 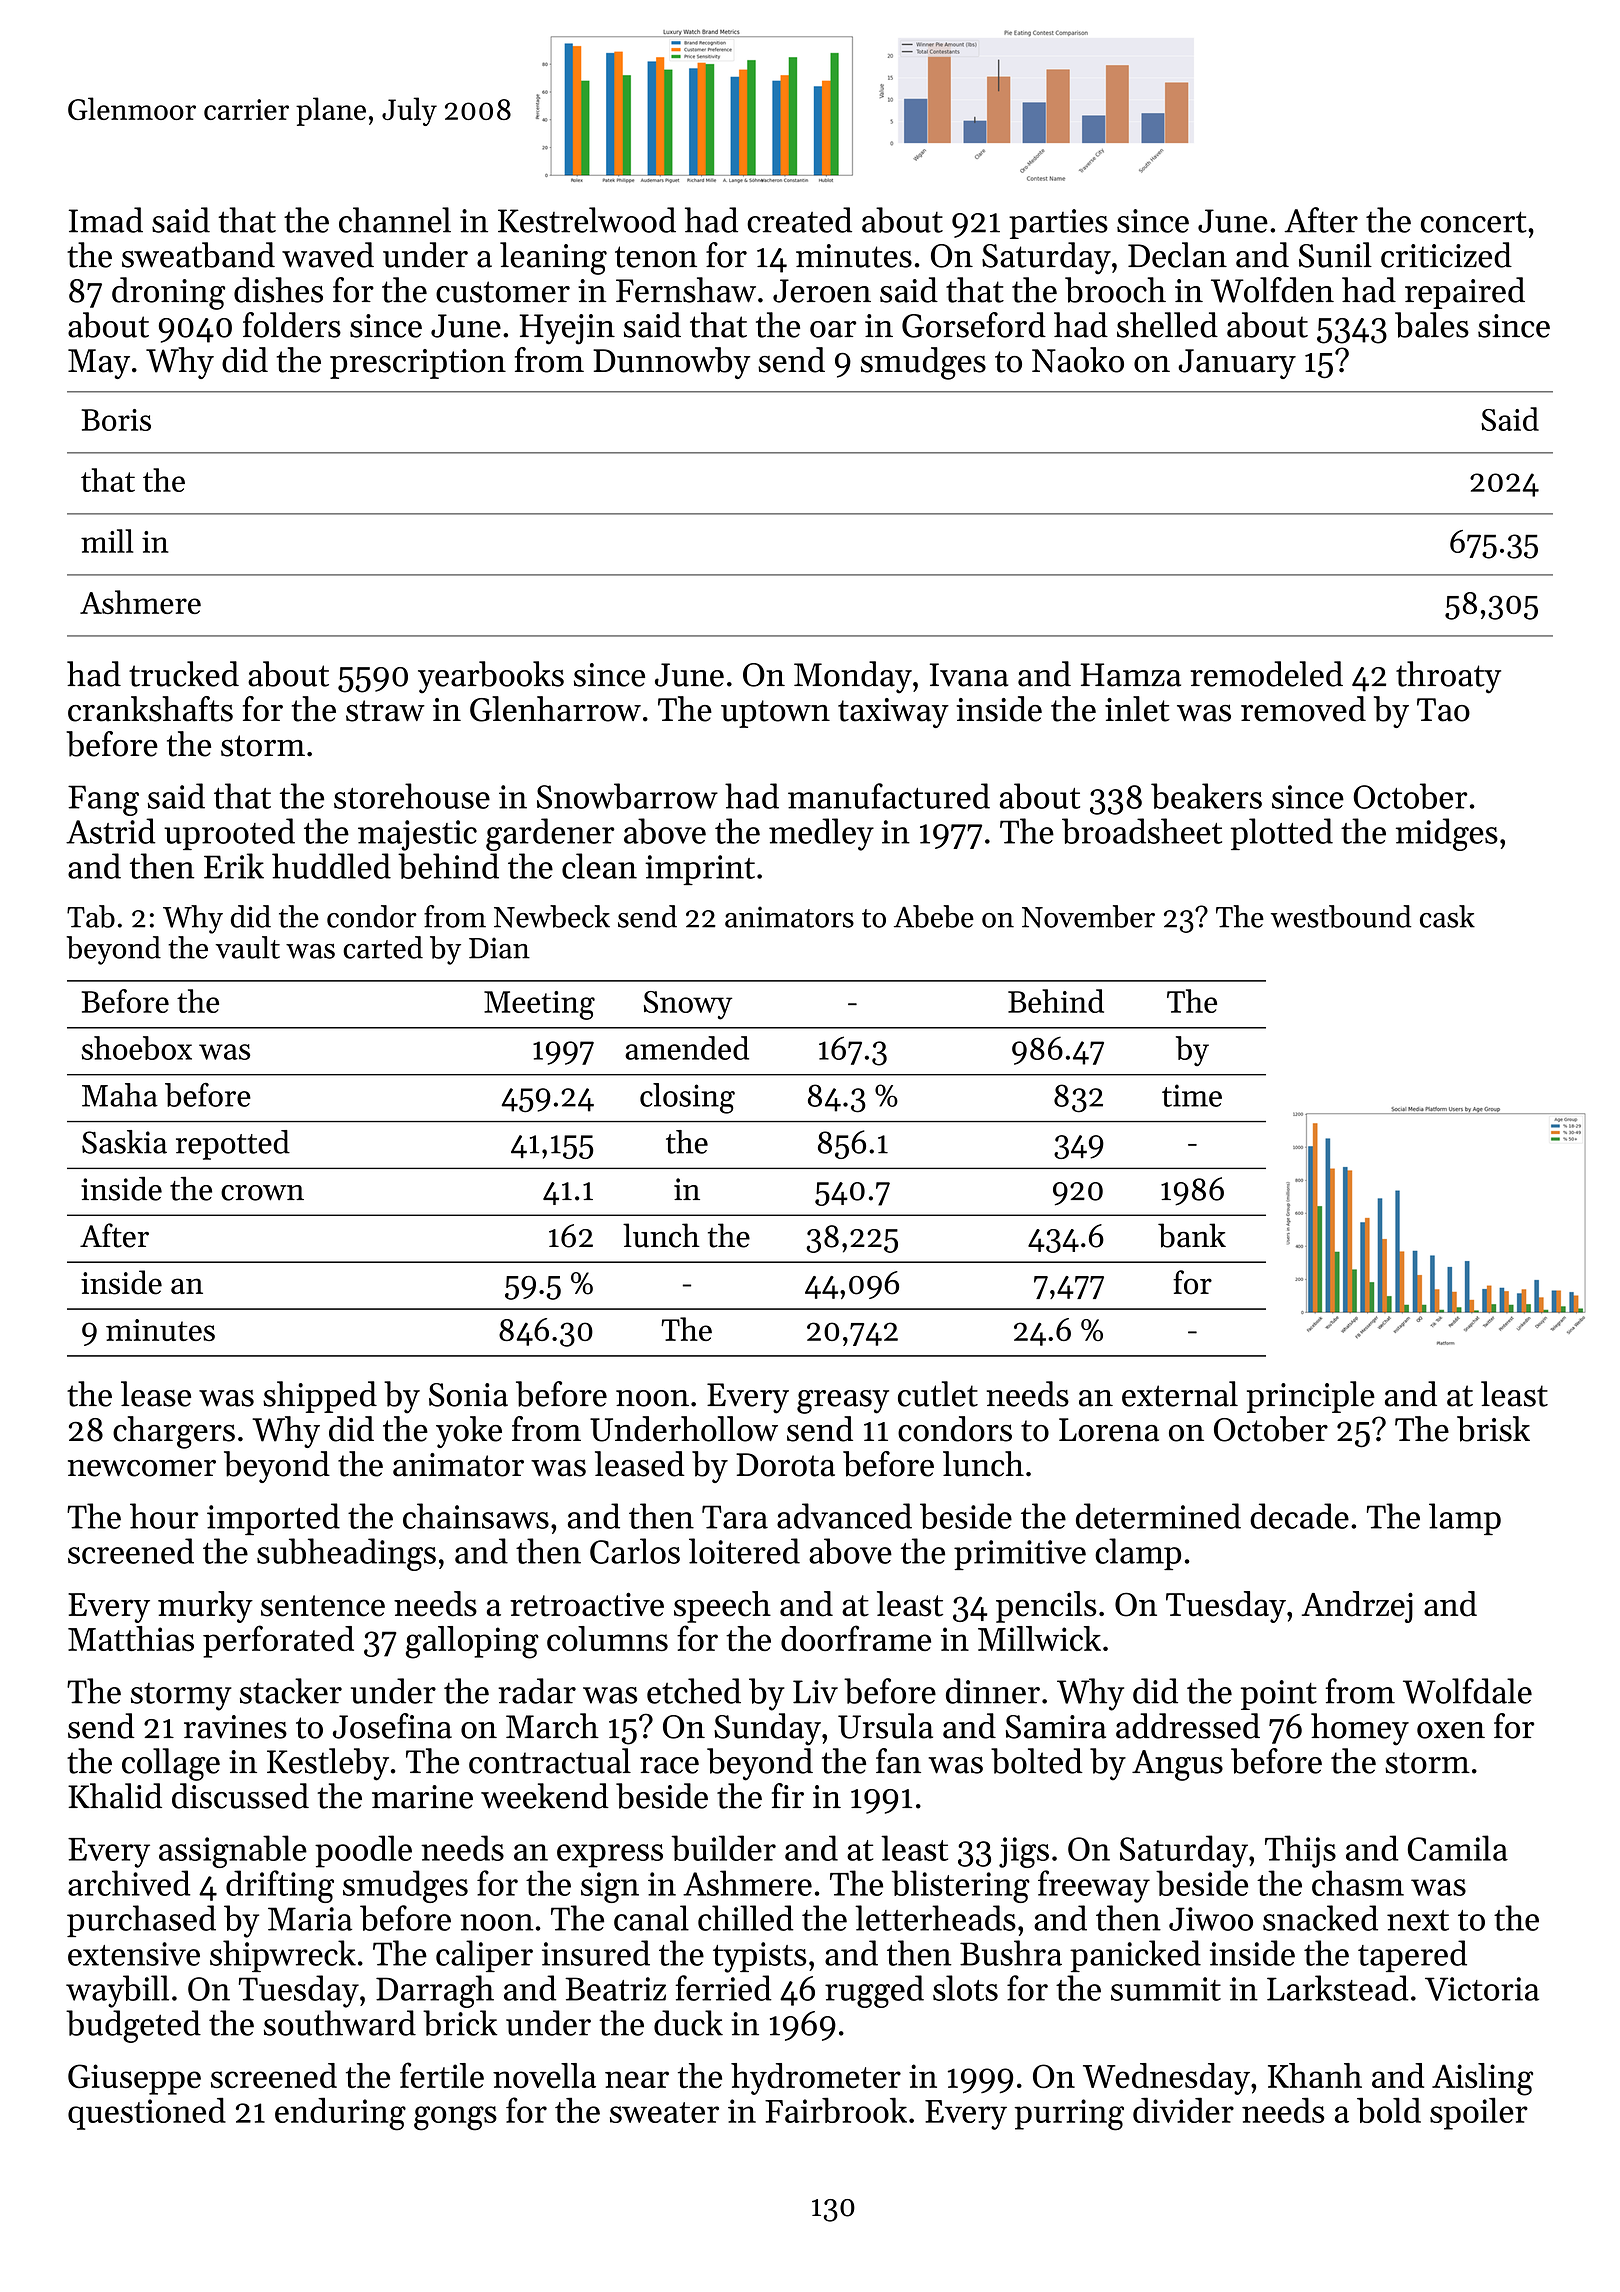 What do you see at coordinates (1451, 1730) in the page?
I see `oxen` at bounding box center [1451, 1730].
